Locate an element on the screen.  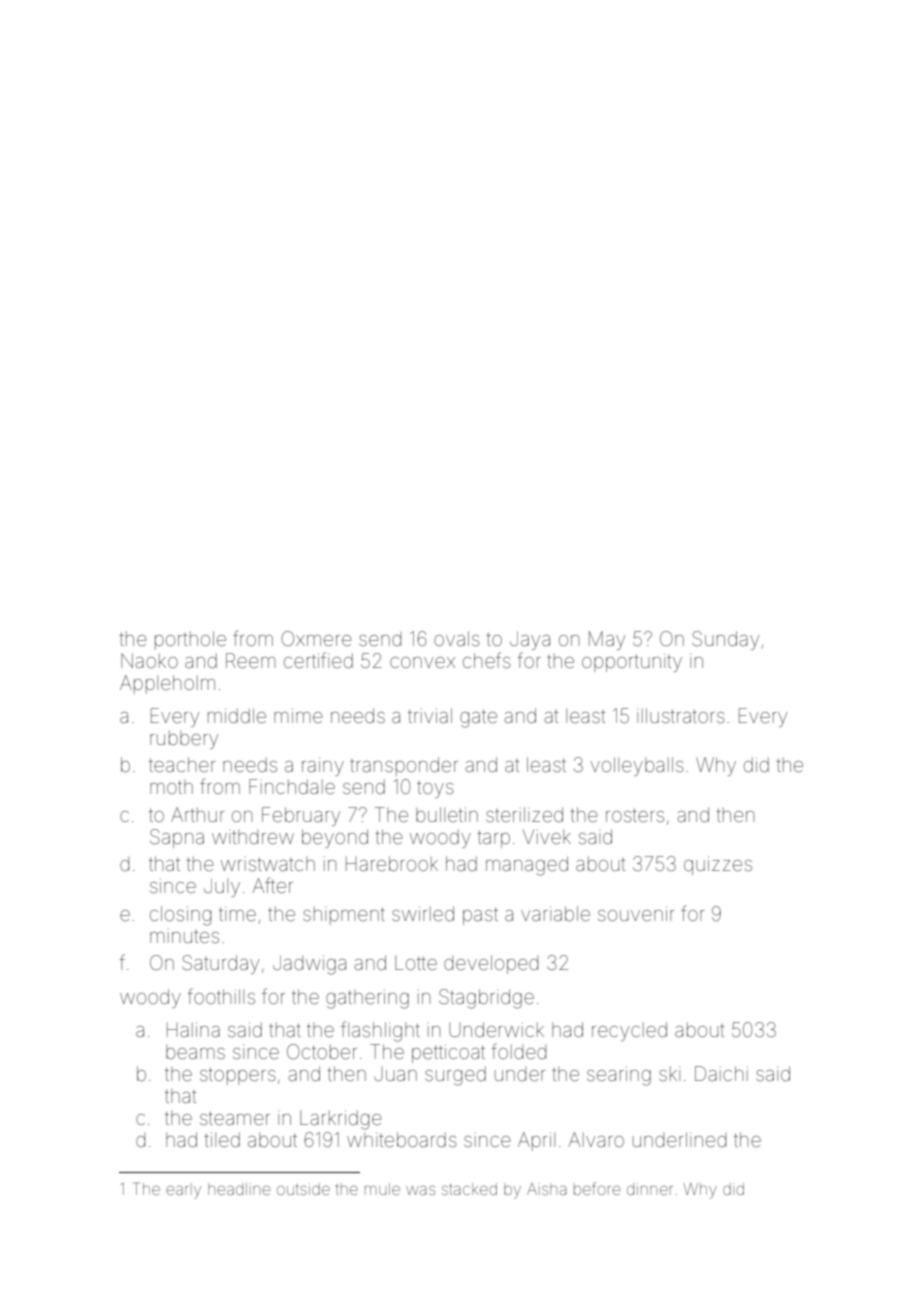
quizzes is located at coordinates (718, 865).
